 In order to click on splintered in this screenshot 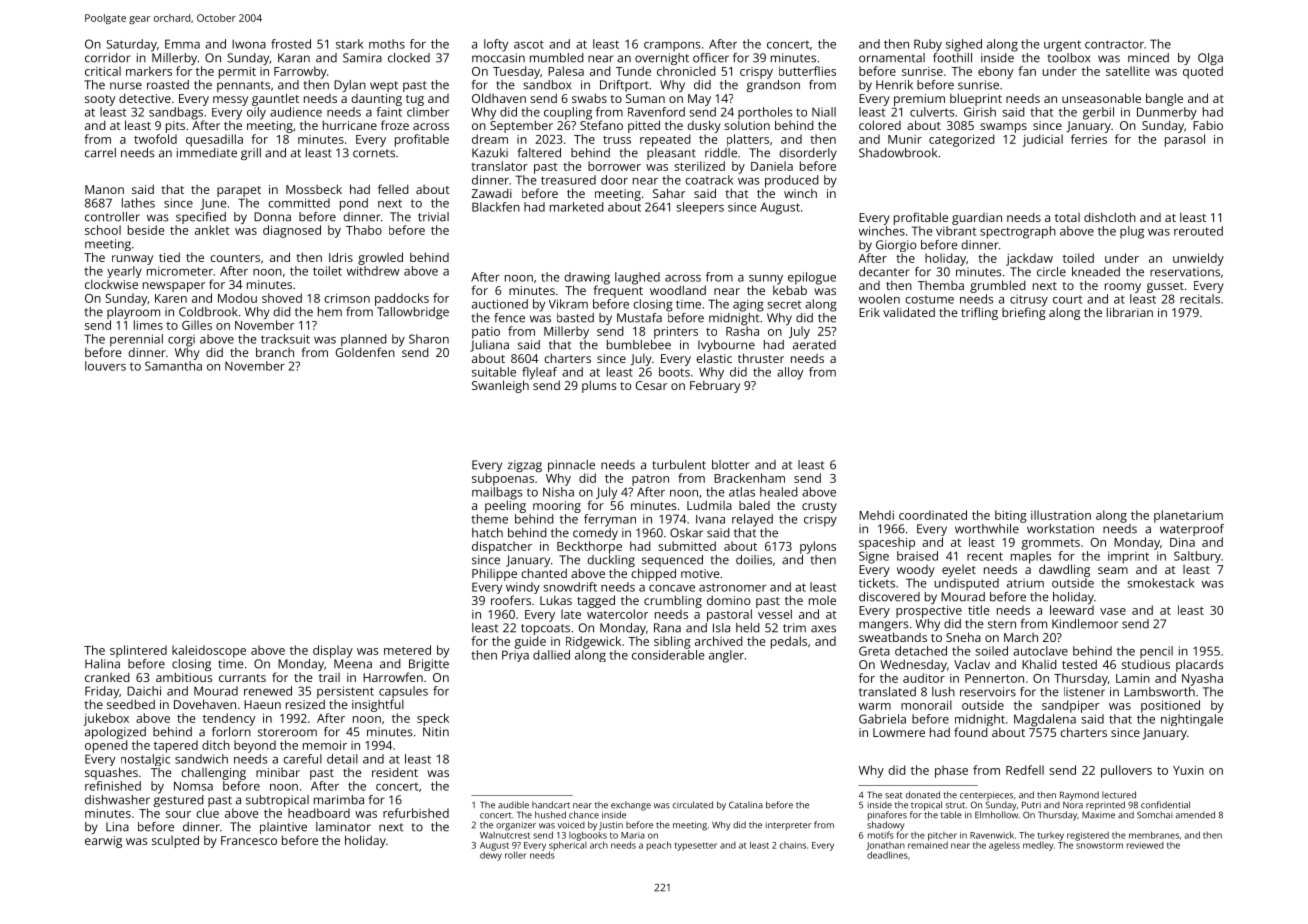, I will do `click(138, 651)`.
